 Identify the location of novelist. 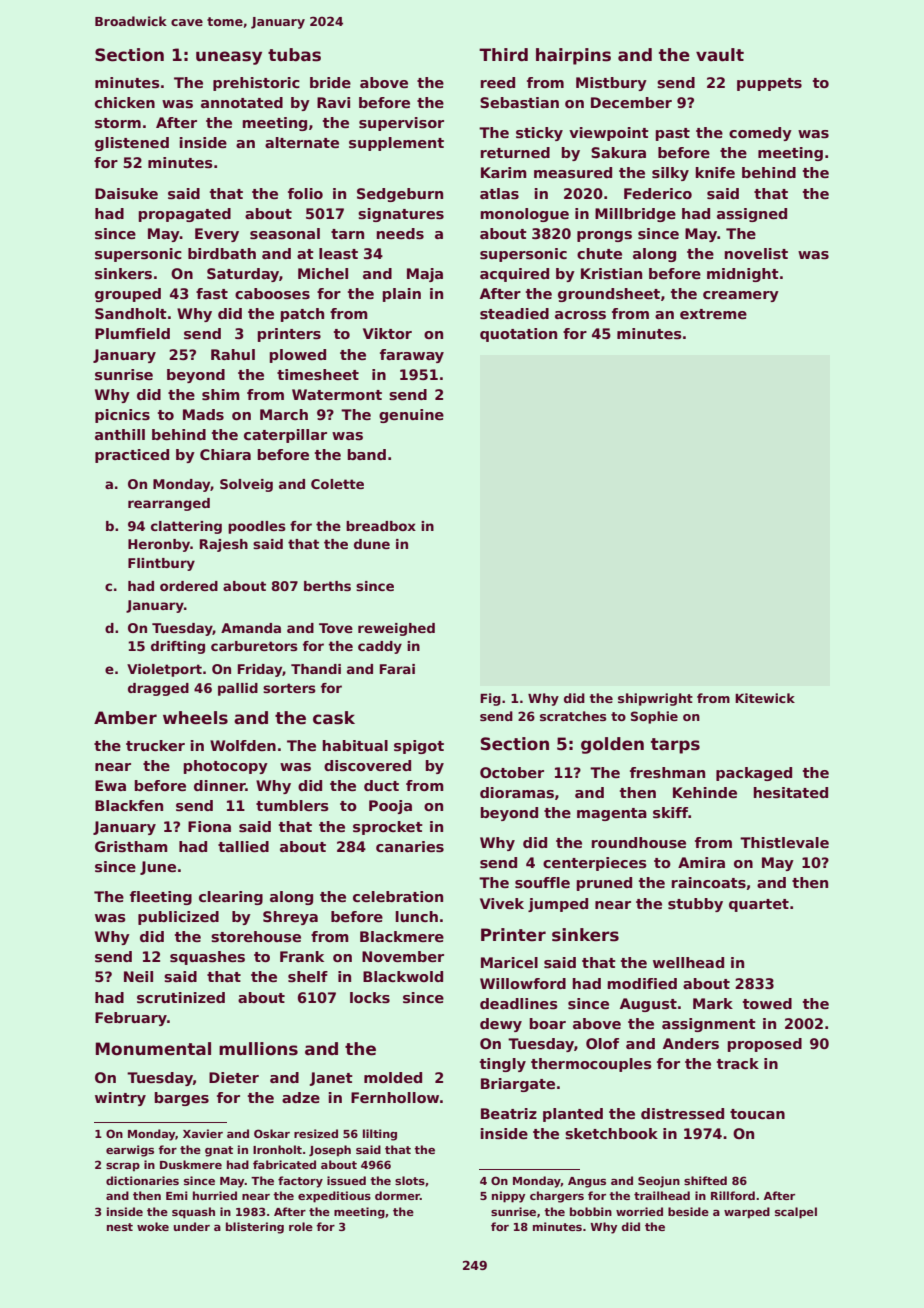
(756, 253).
